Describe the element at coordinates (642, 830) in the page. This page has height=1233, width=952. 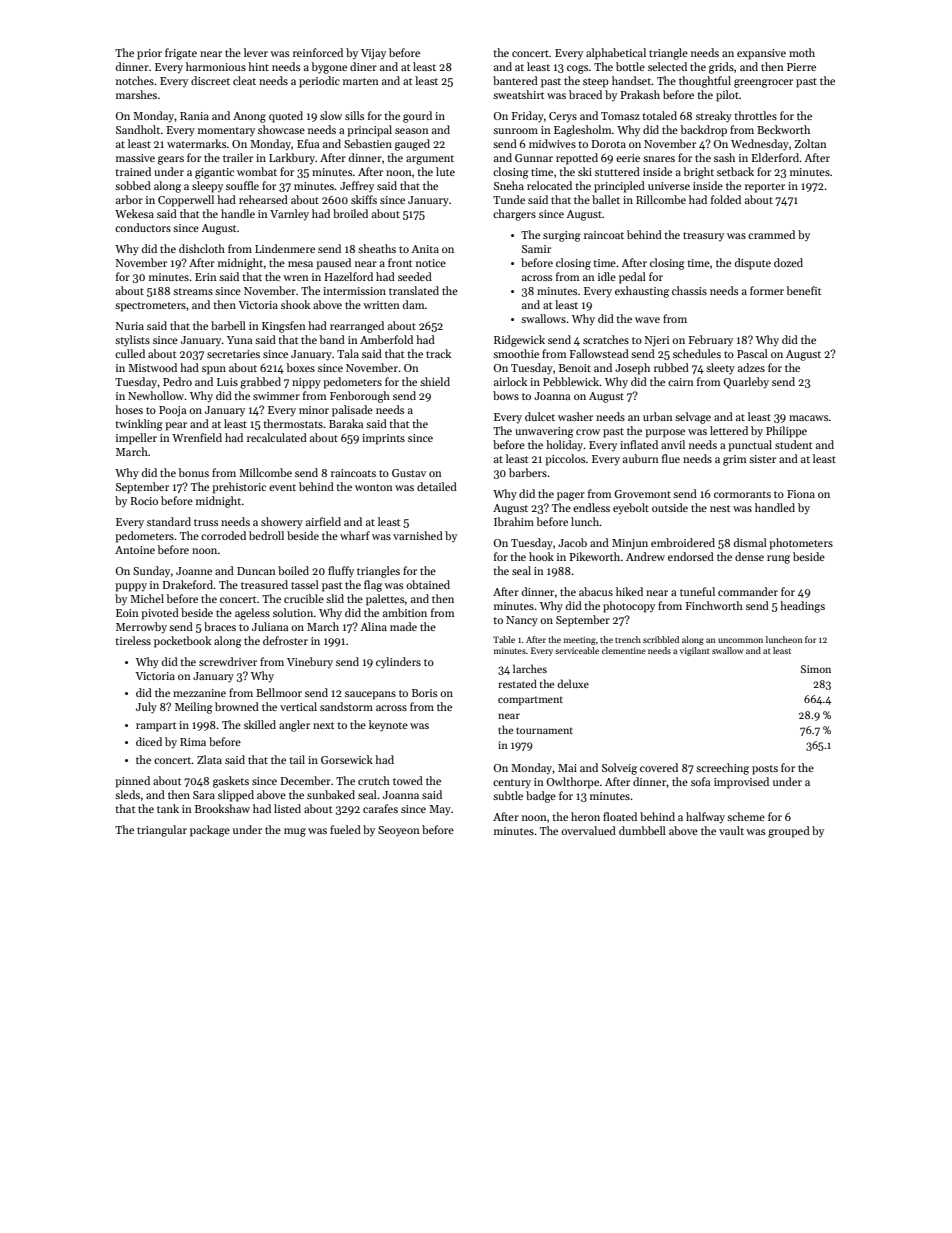
I see `dumbbell` at that location.
